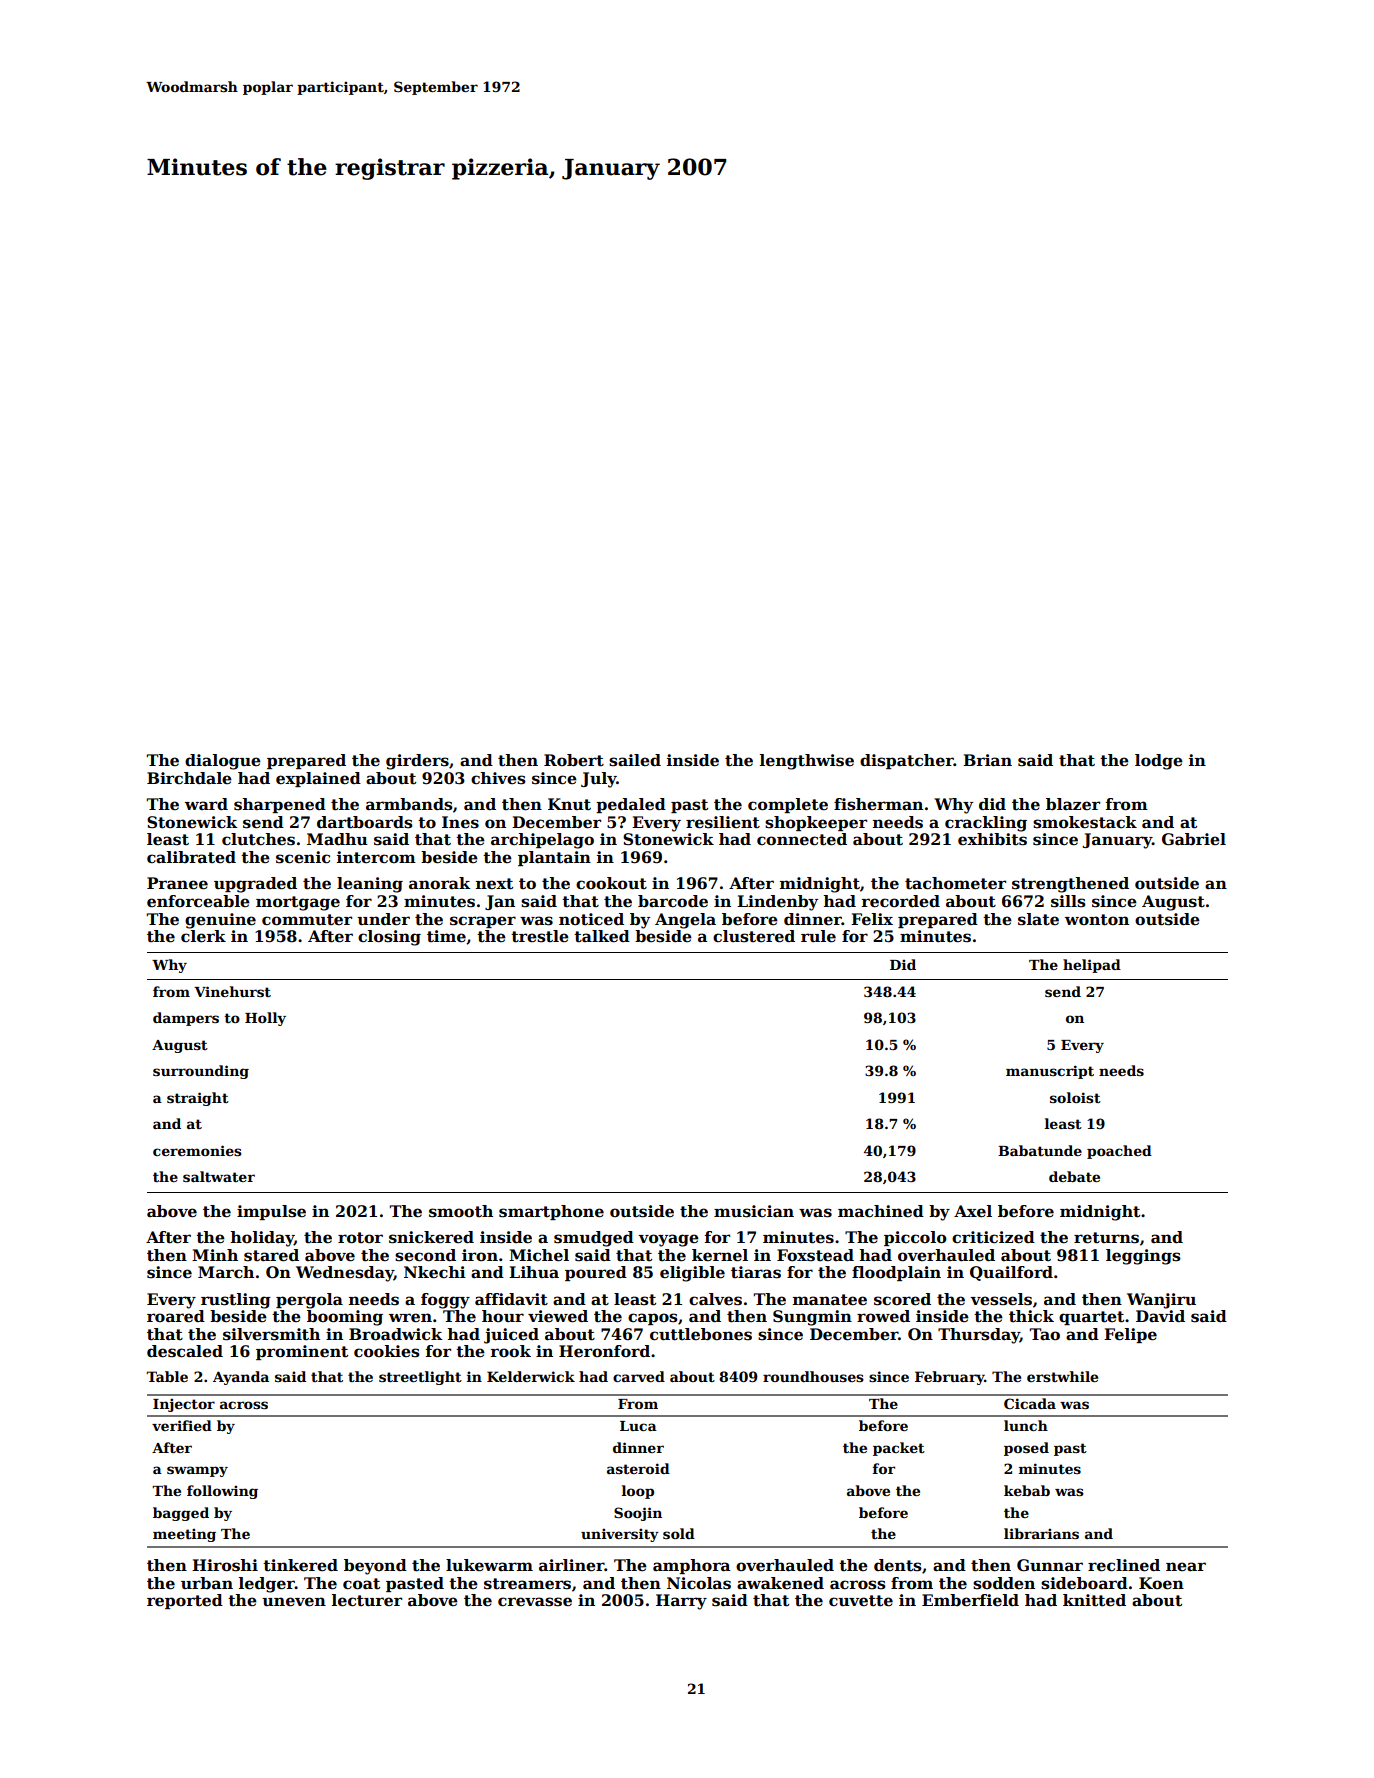  What do you see at coordinates (265, 1019) in the image?
I see `Holly` at bounding box center [265, 1019].
